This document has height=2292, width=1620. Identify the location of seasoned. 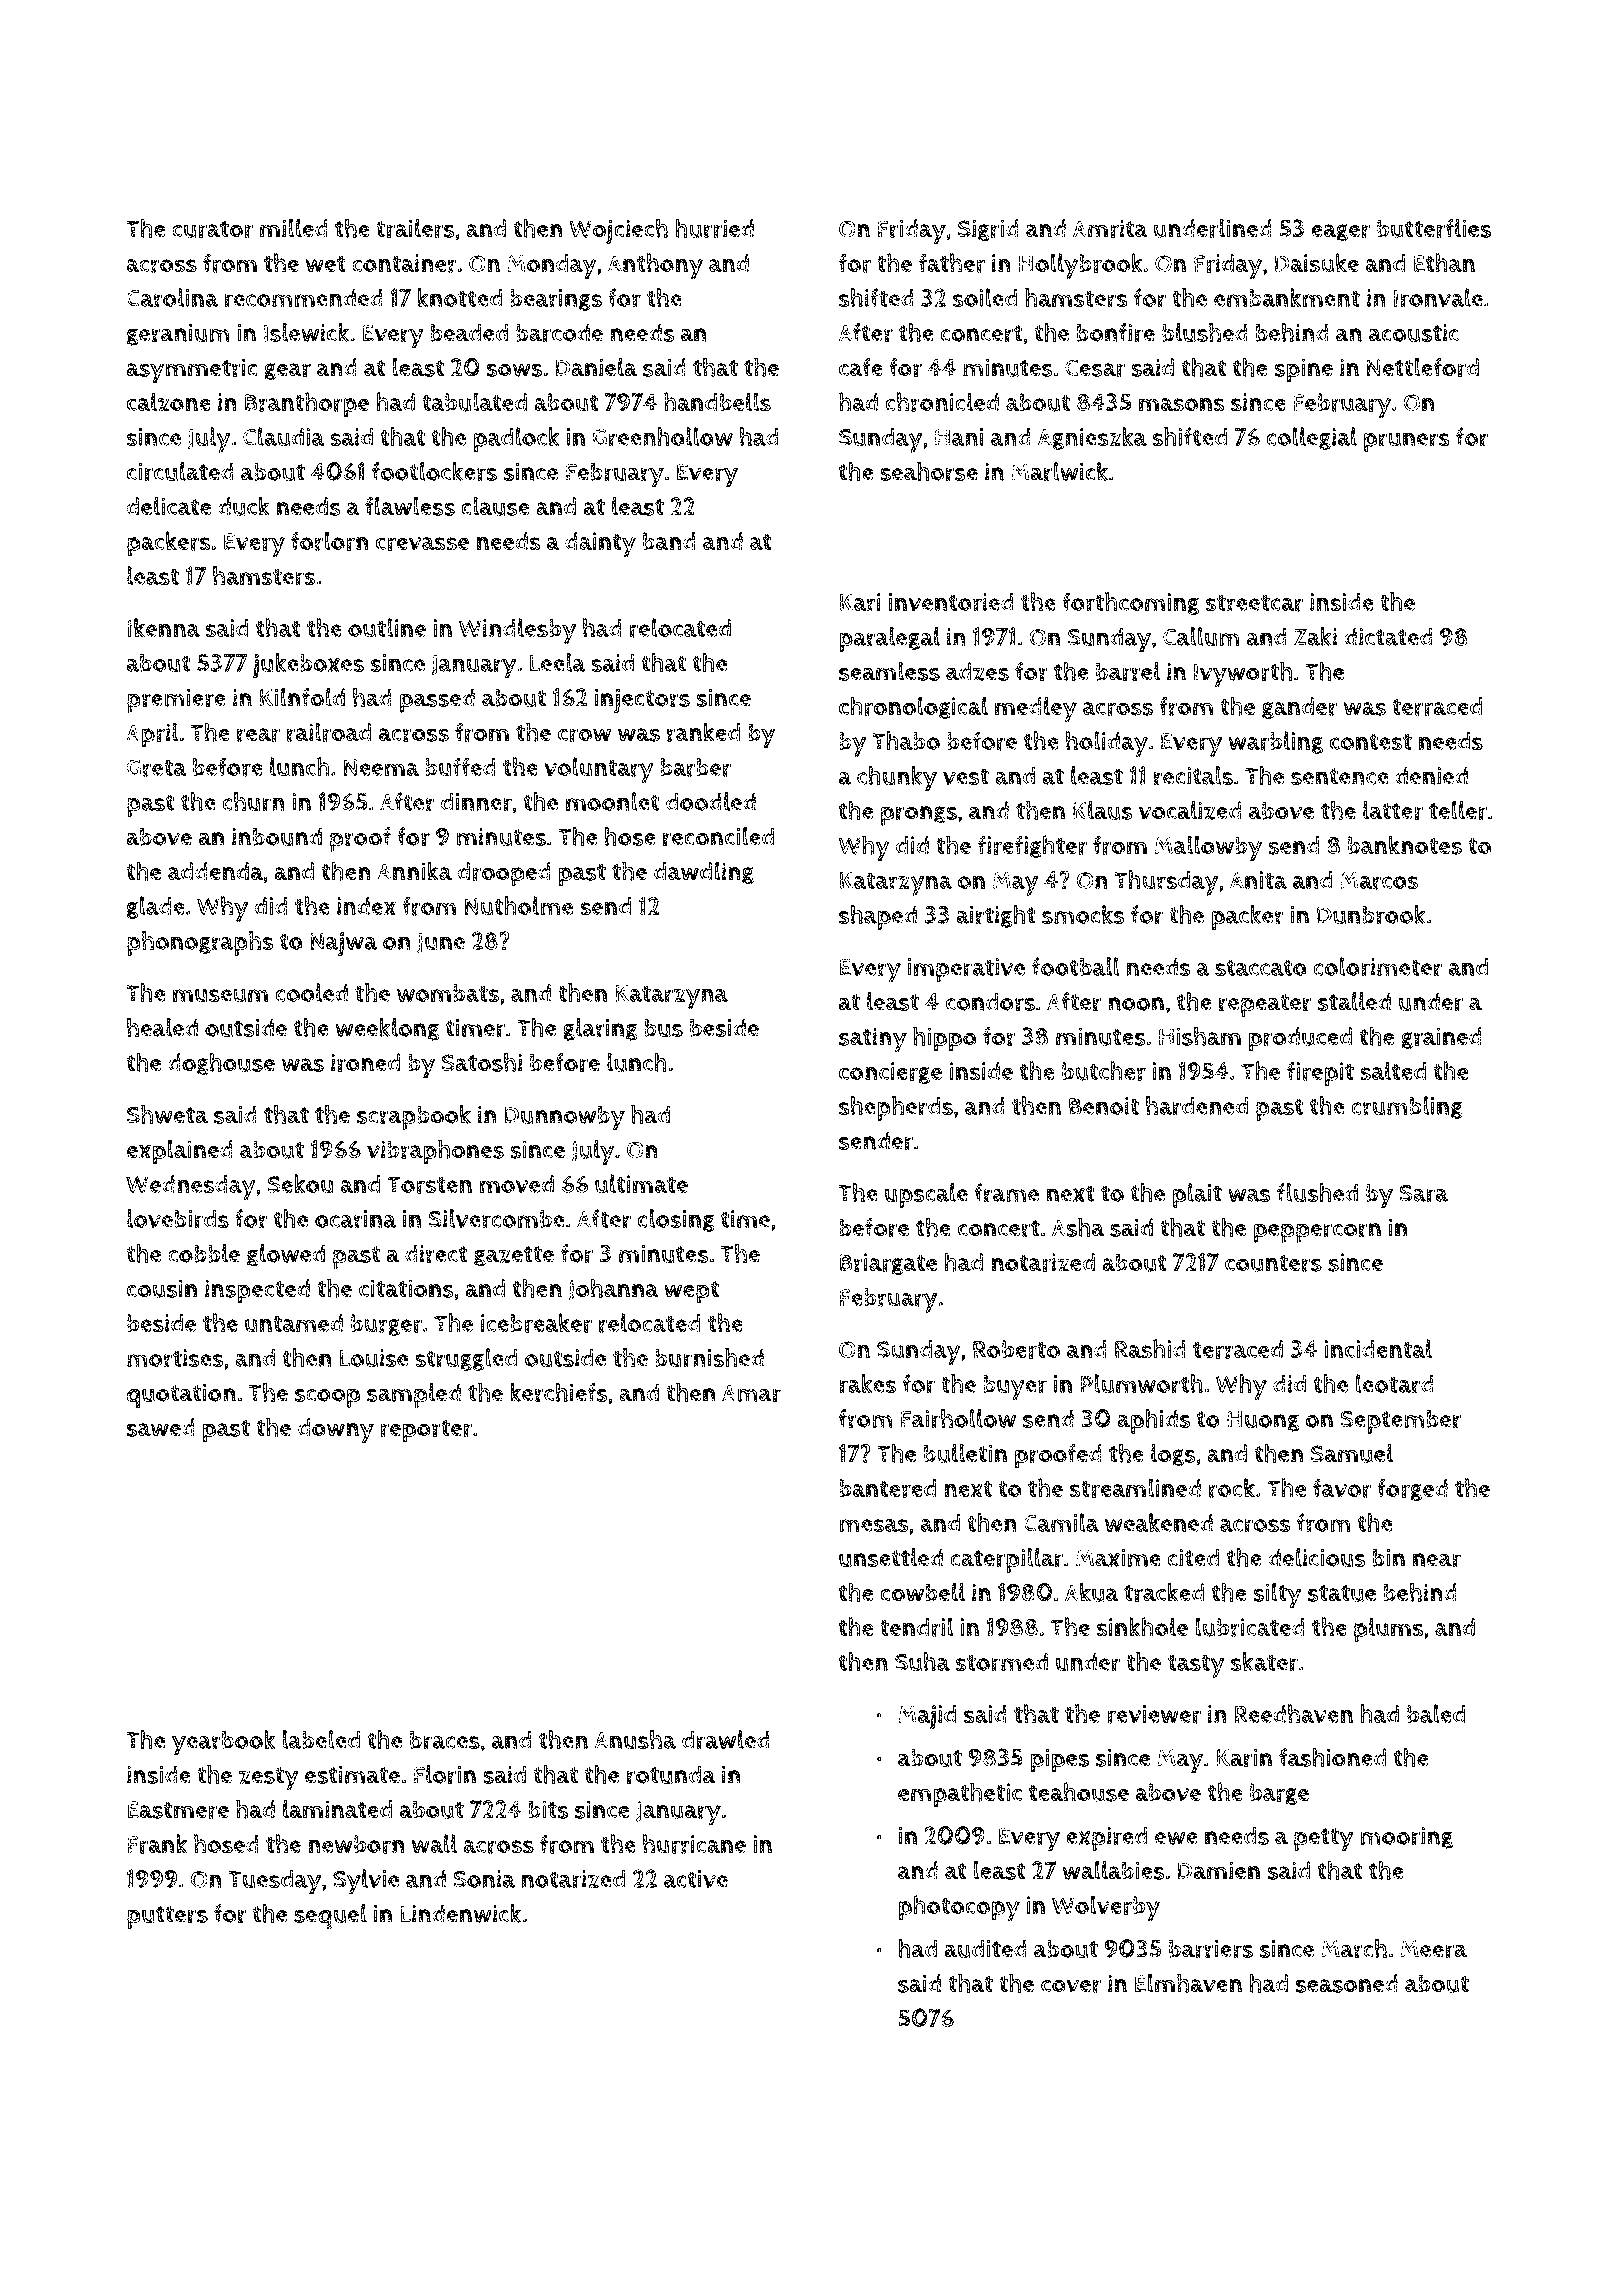
(1347, 1983).
